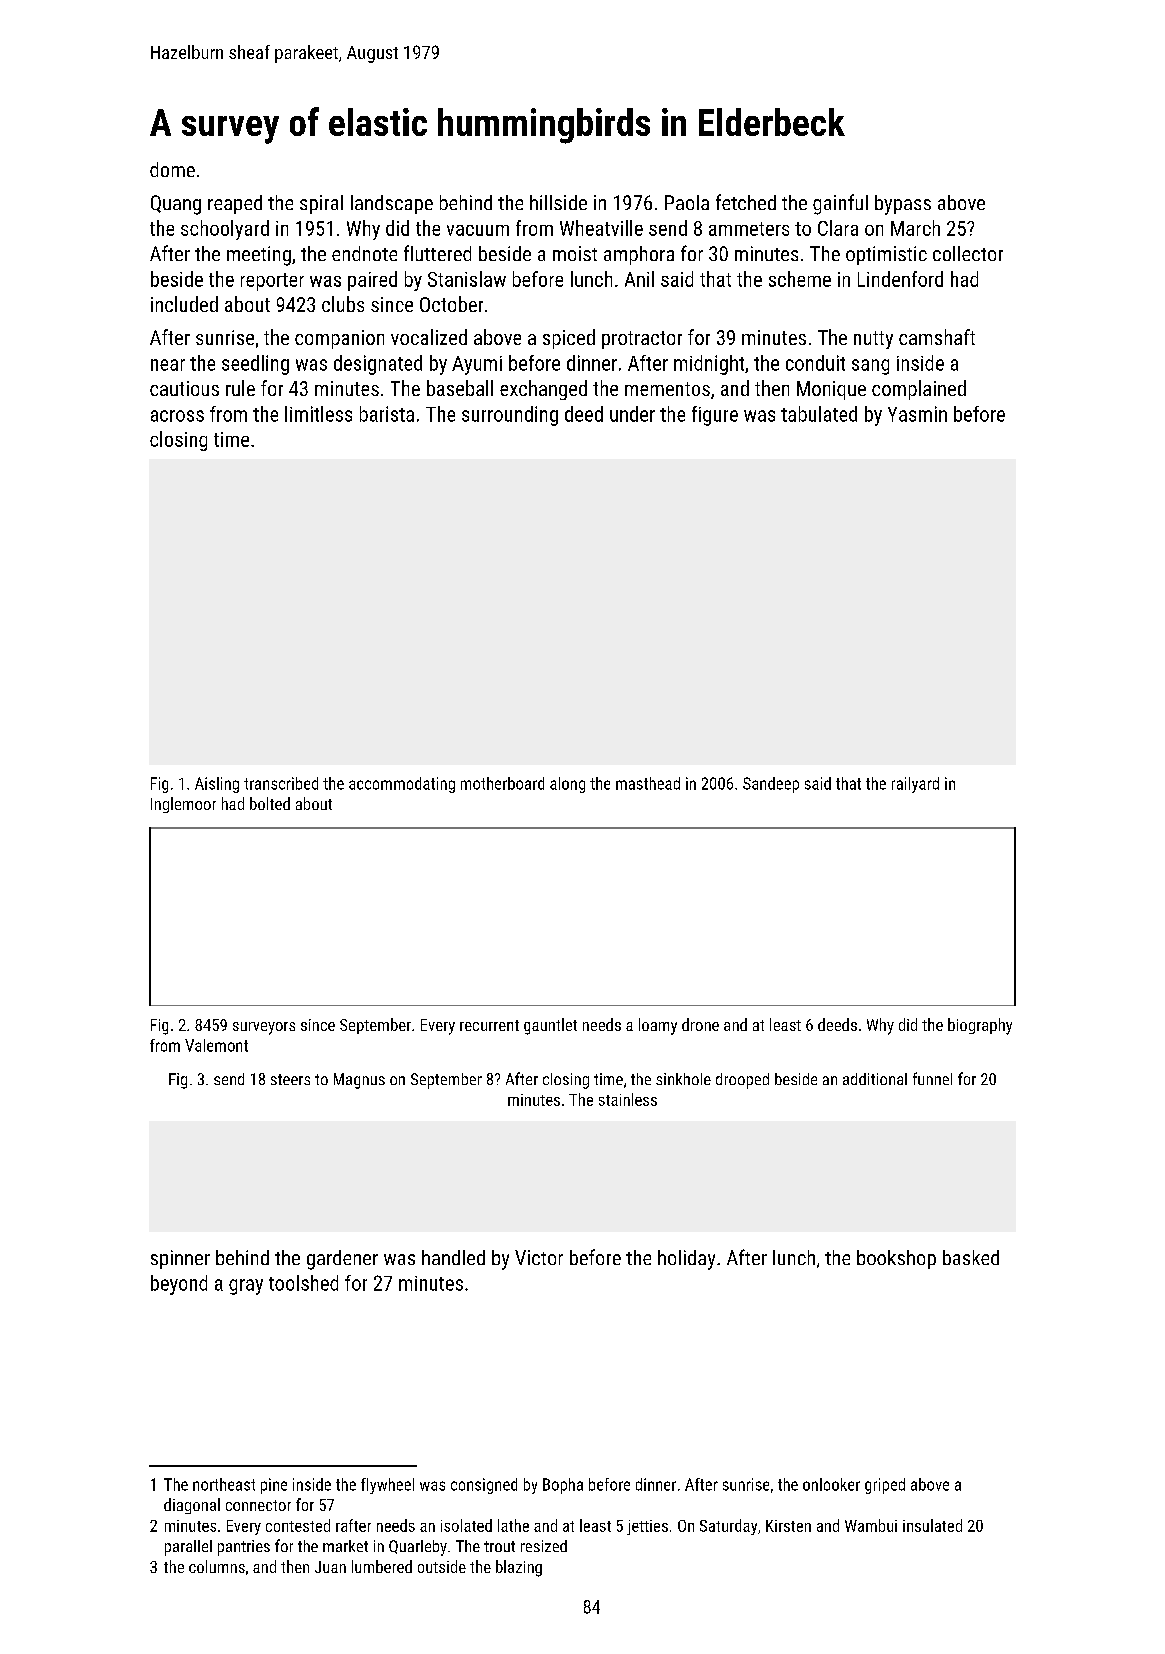 Image resolution: width=1165 pixels, height=1654 pixels. What do you see at coordinates (330, 1567) in the page?
I see `Juan` at bounding box center [330, 1567].
